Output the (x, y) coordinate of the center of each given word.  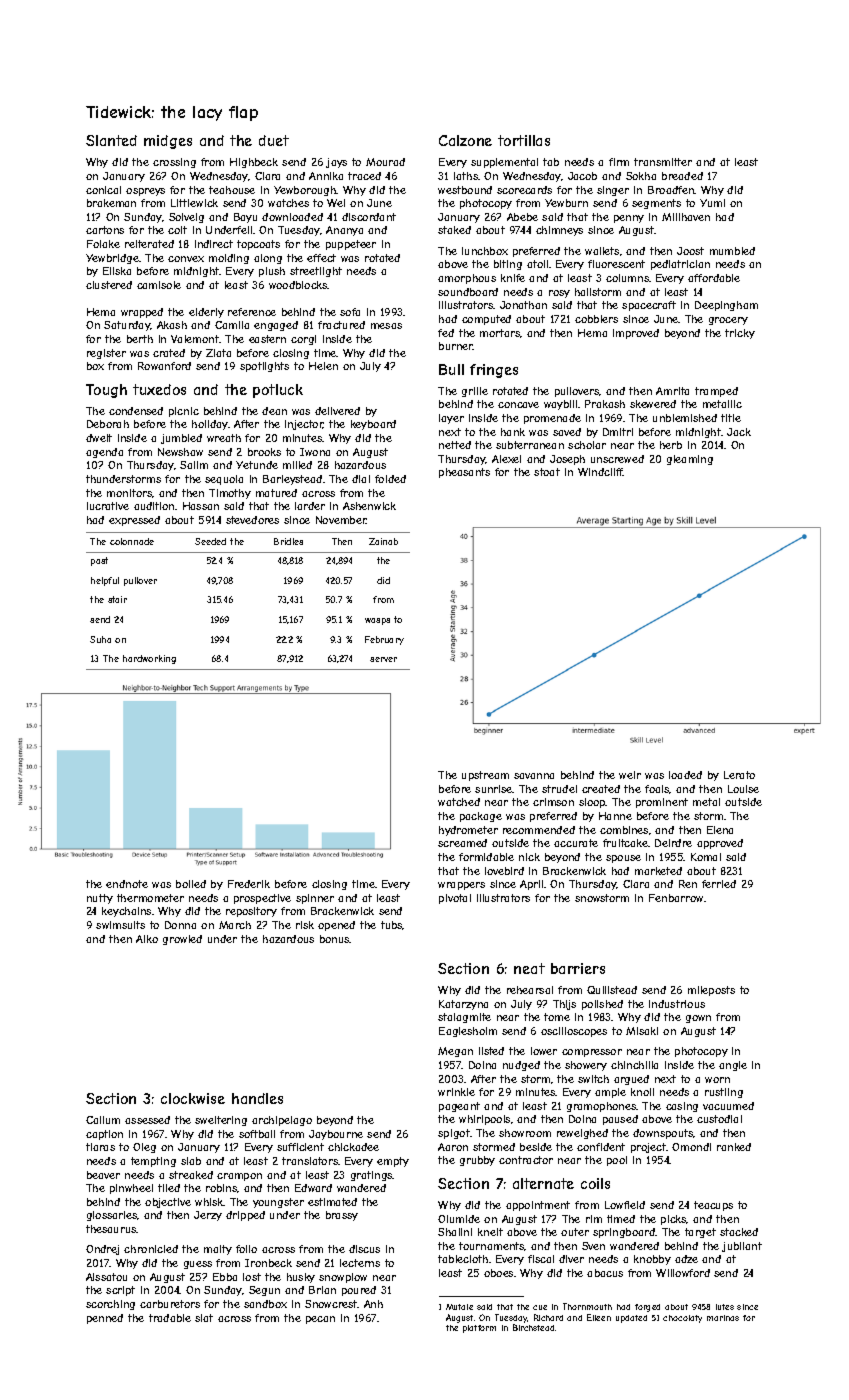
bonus (335, 939)
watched (459, 802)
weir (630, 775)
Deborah (108, 424)
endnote (127, 884)
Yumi (712, 203)
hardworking (149, 659)
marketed (658, 871)
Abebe (522, 217)
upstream (485, 776)
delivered (337, 411)
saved (567, 432)
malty (218, 1250)
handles (257, 1098)
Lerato (739, 775)
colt (177, 230)
